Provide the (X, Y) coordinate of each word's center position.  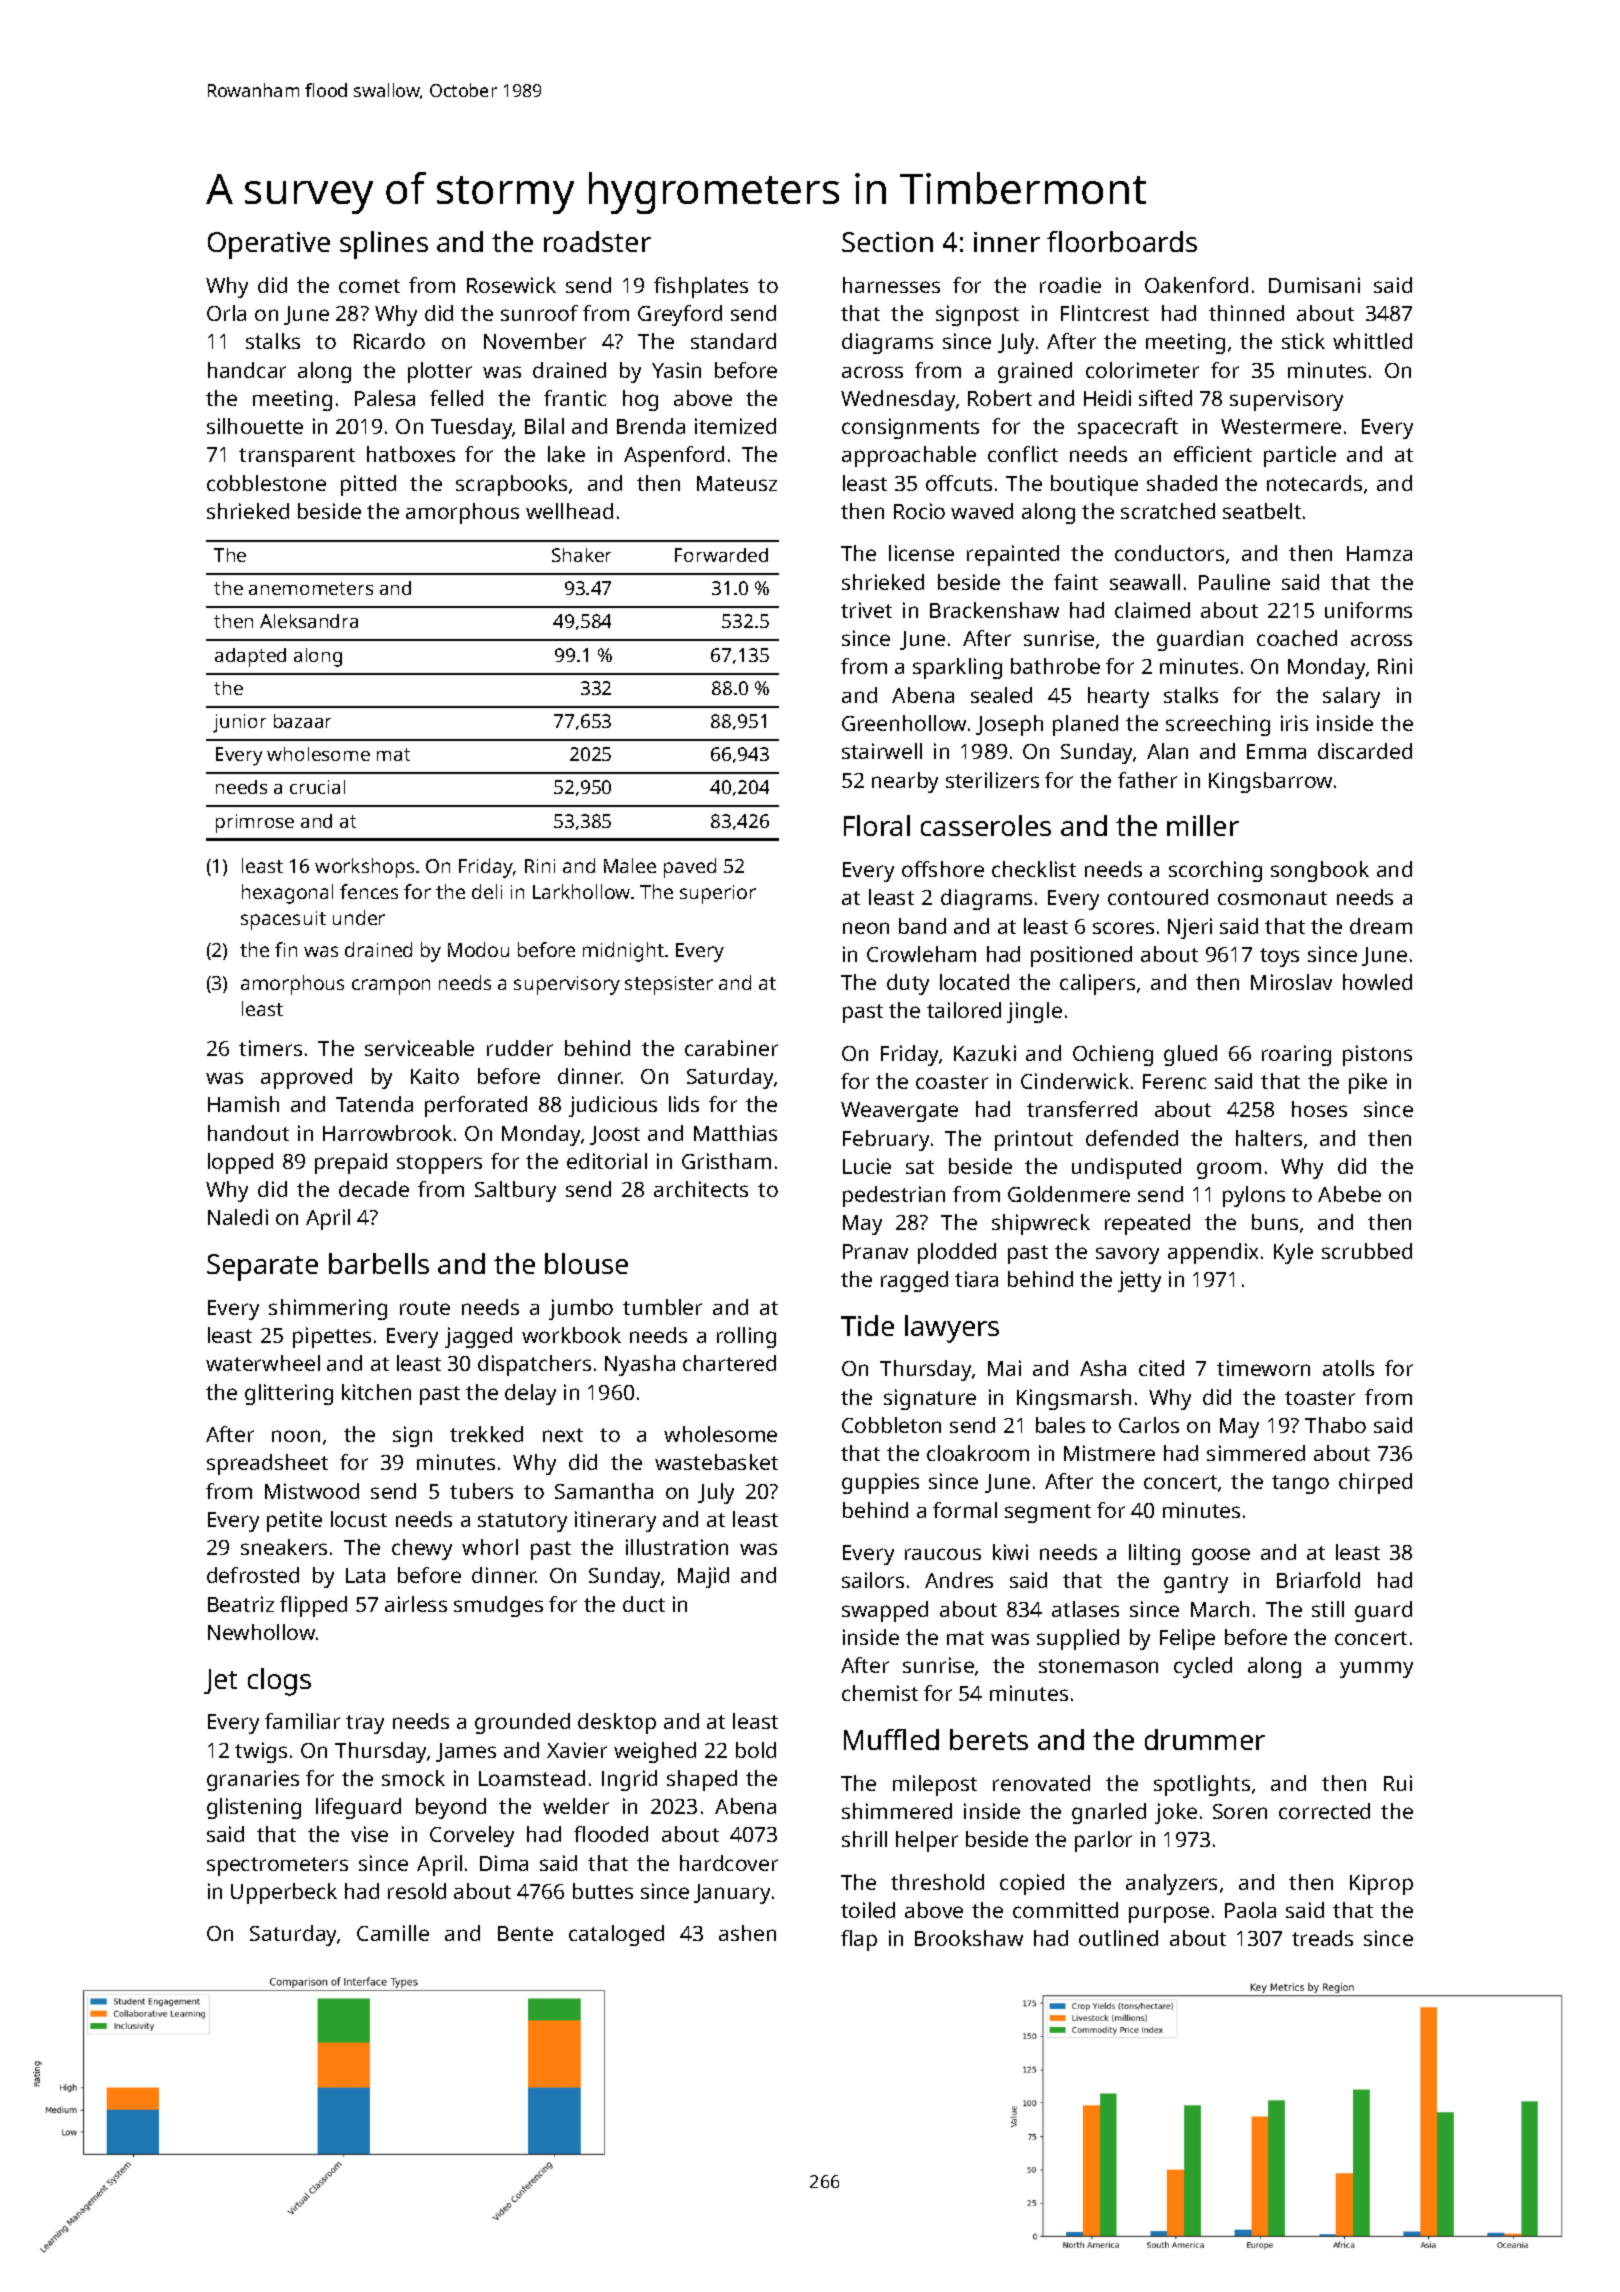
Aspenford (674, 456)
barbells (379, 1263)
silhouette (255, 426)
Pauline (1234, 582)
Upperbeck (284, 1893)
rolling (746, 1337)
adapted (250, 657)
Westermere (1281, 426)
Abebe (1349, 1194)
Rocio (919, 511)
